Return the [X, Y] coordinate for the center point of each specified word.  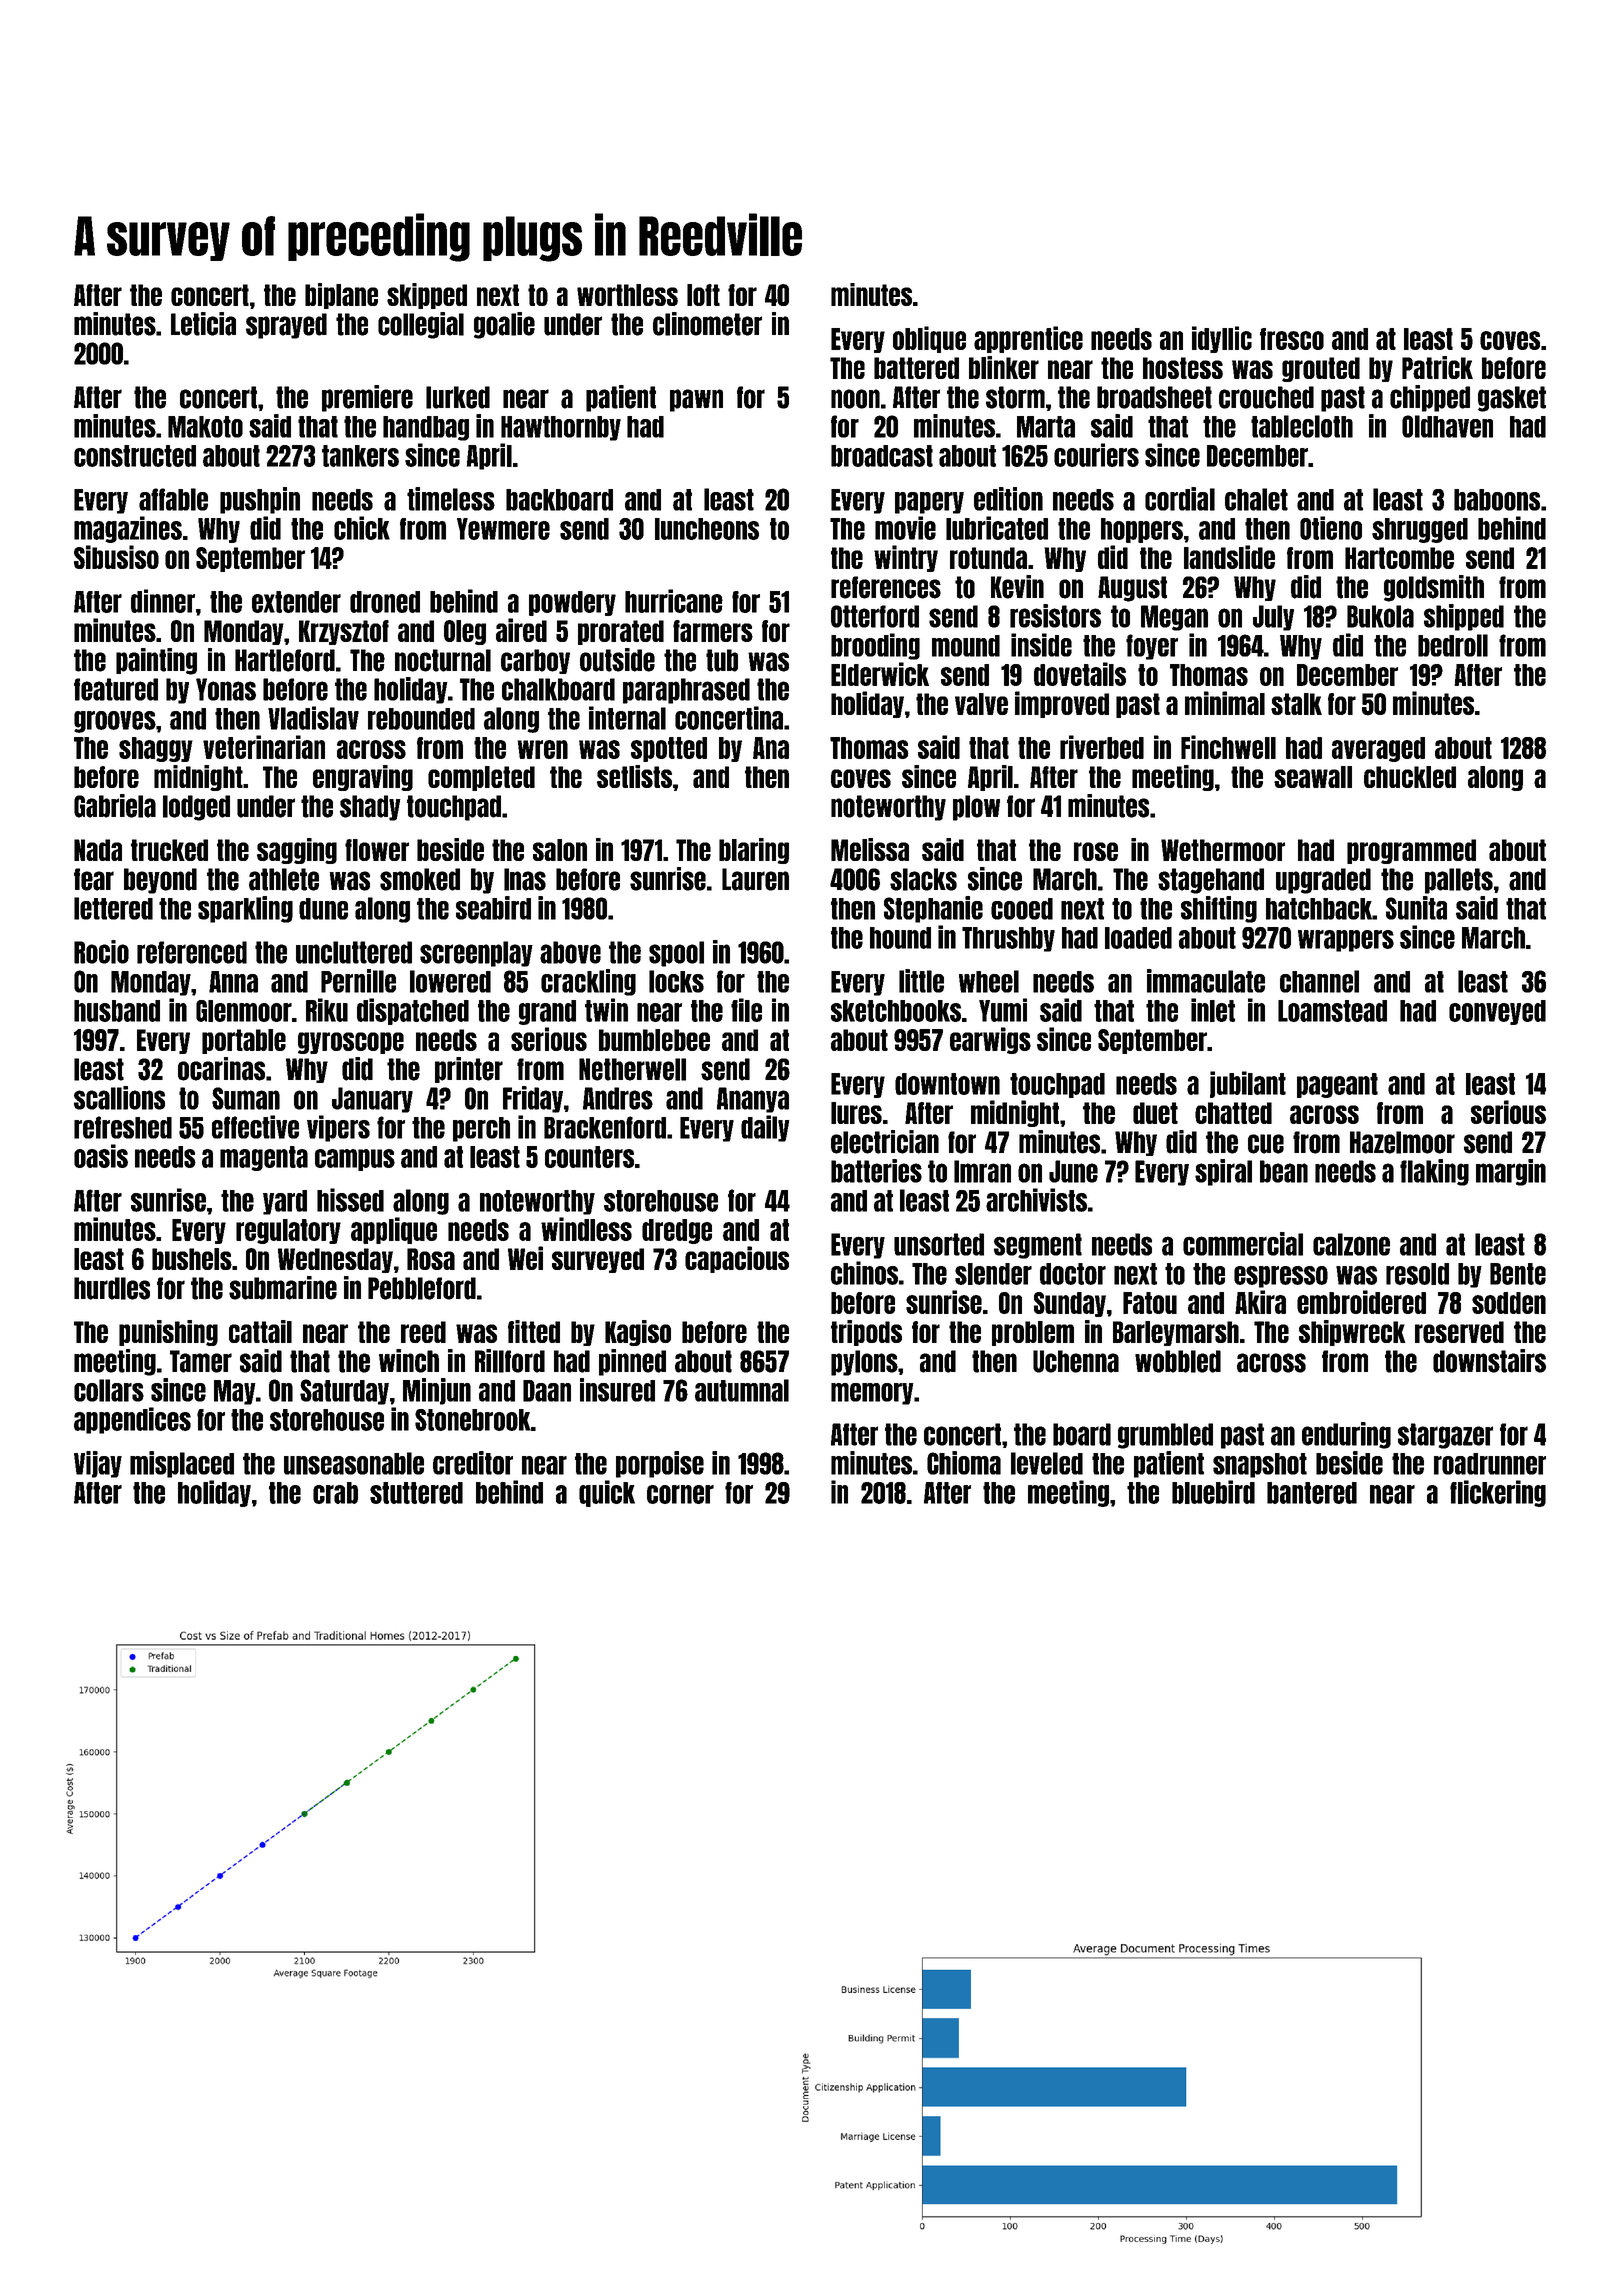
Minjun [437, 1391]
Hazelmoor [1402, 1142]
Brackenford [605, 1127]
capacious [737, 1259]
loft [703, 295]
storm [1015, 397]
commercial [1243, 1244]
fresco [1292, 339]
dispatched [413, 1011]
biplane [341, 296]
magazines [128, 529]
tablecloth [1302, 426]
